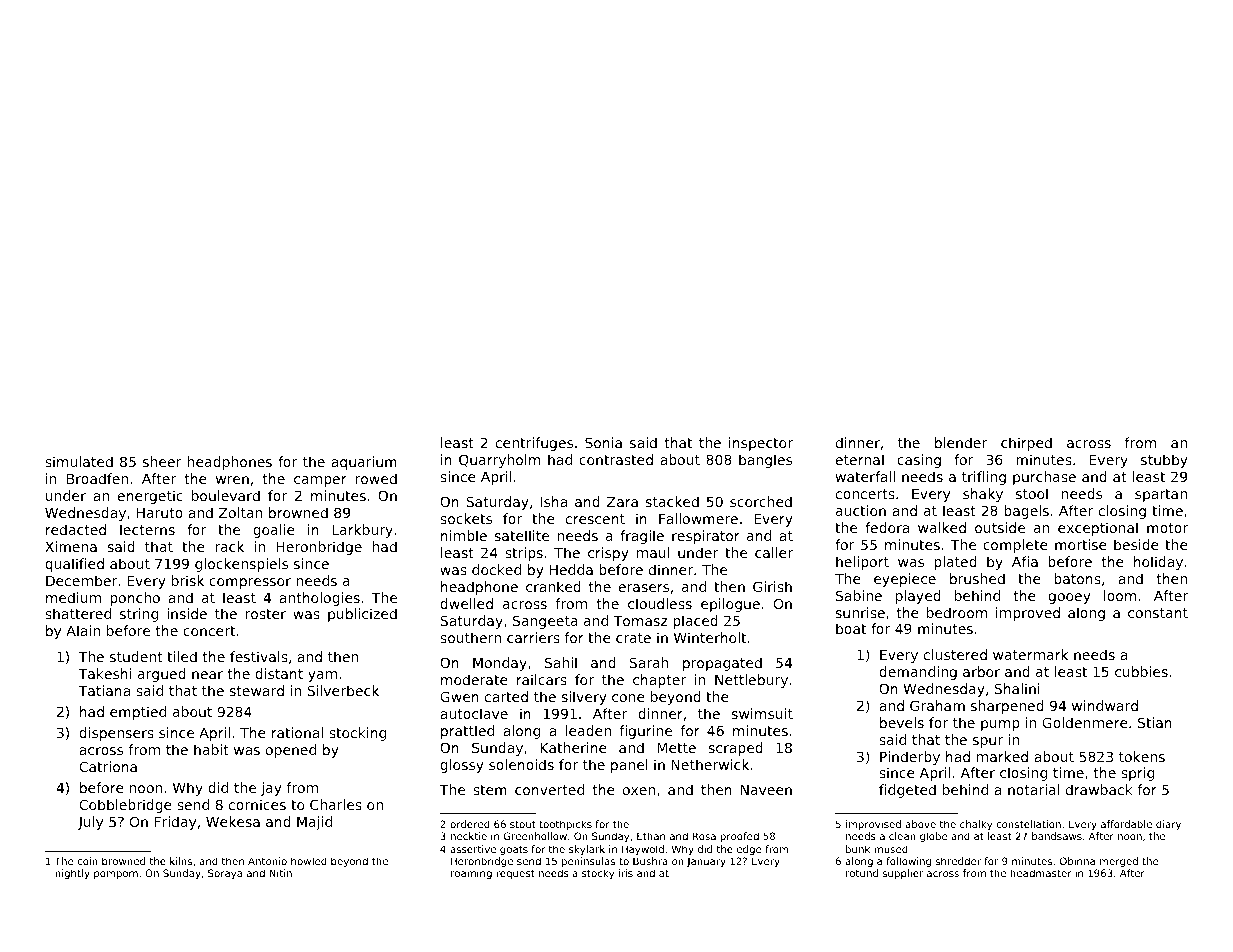  Describe the element at coordinates (1141, 671) in the screenshot. I see `cubbies` at that location.
